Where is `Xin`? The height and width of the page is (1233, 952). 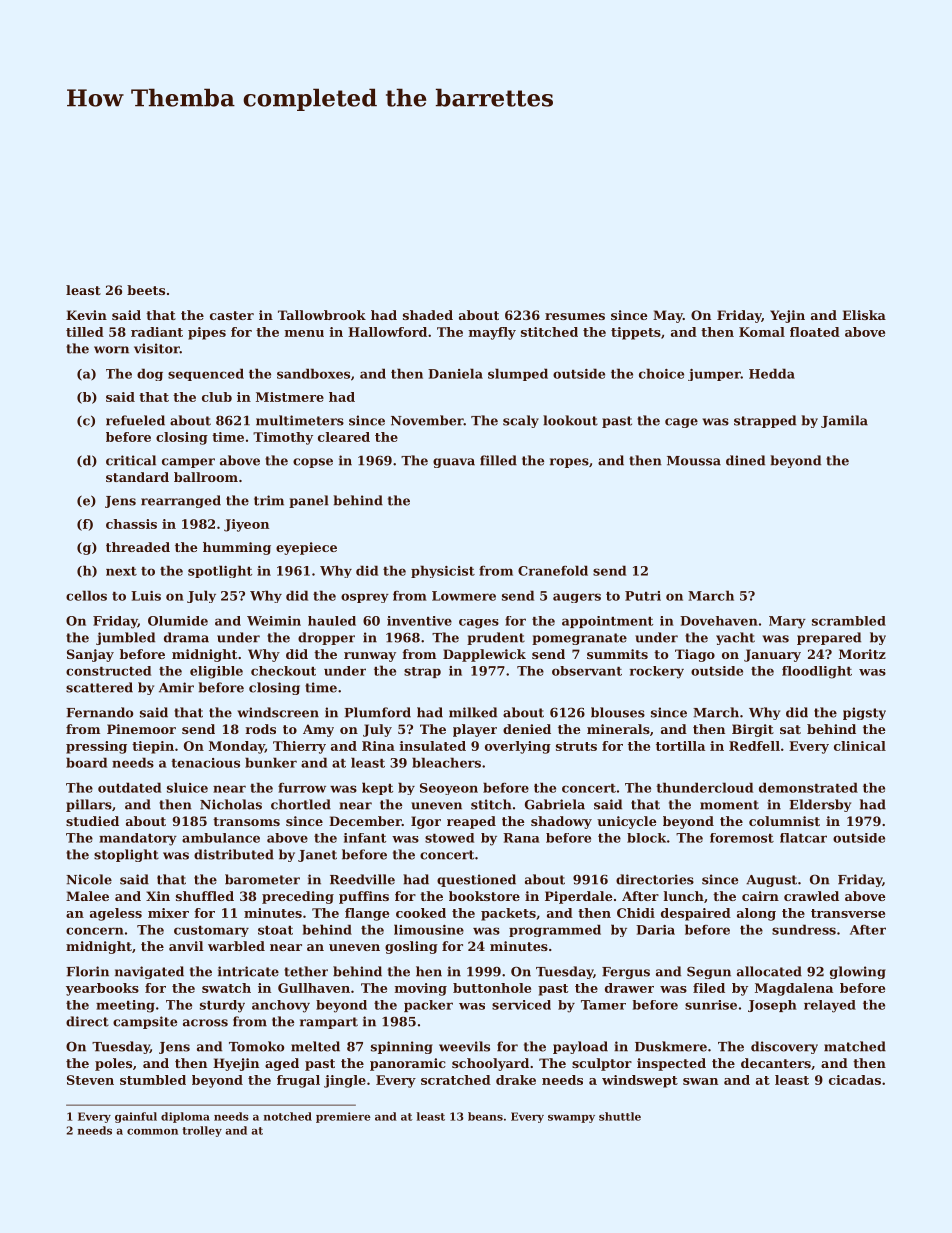 Xin is located at coordinates (158, 896).
